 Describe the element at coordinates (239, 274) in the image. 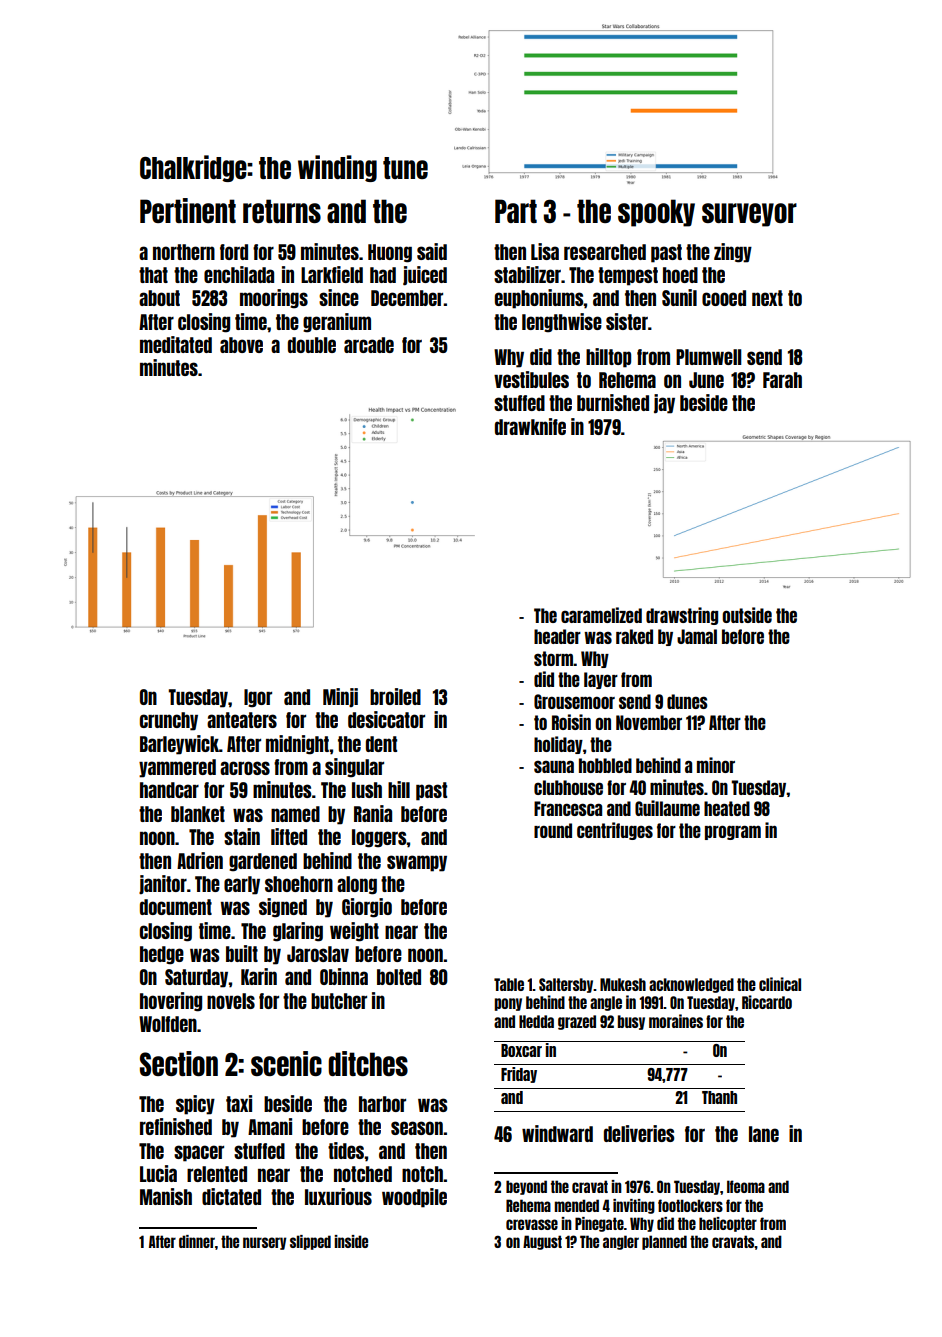

I see `enchilada` at that location.
